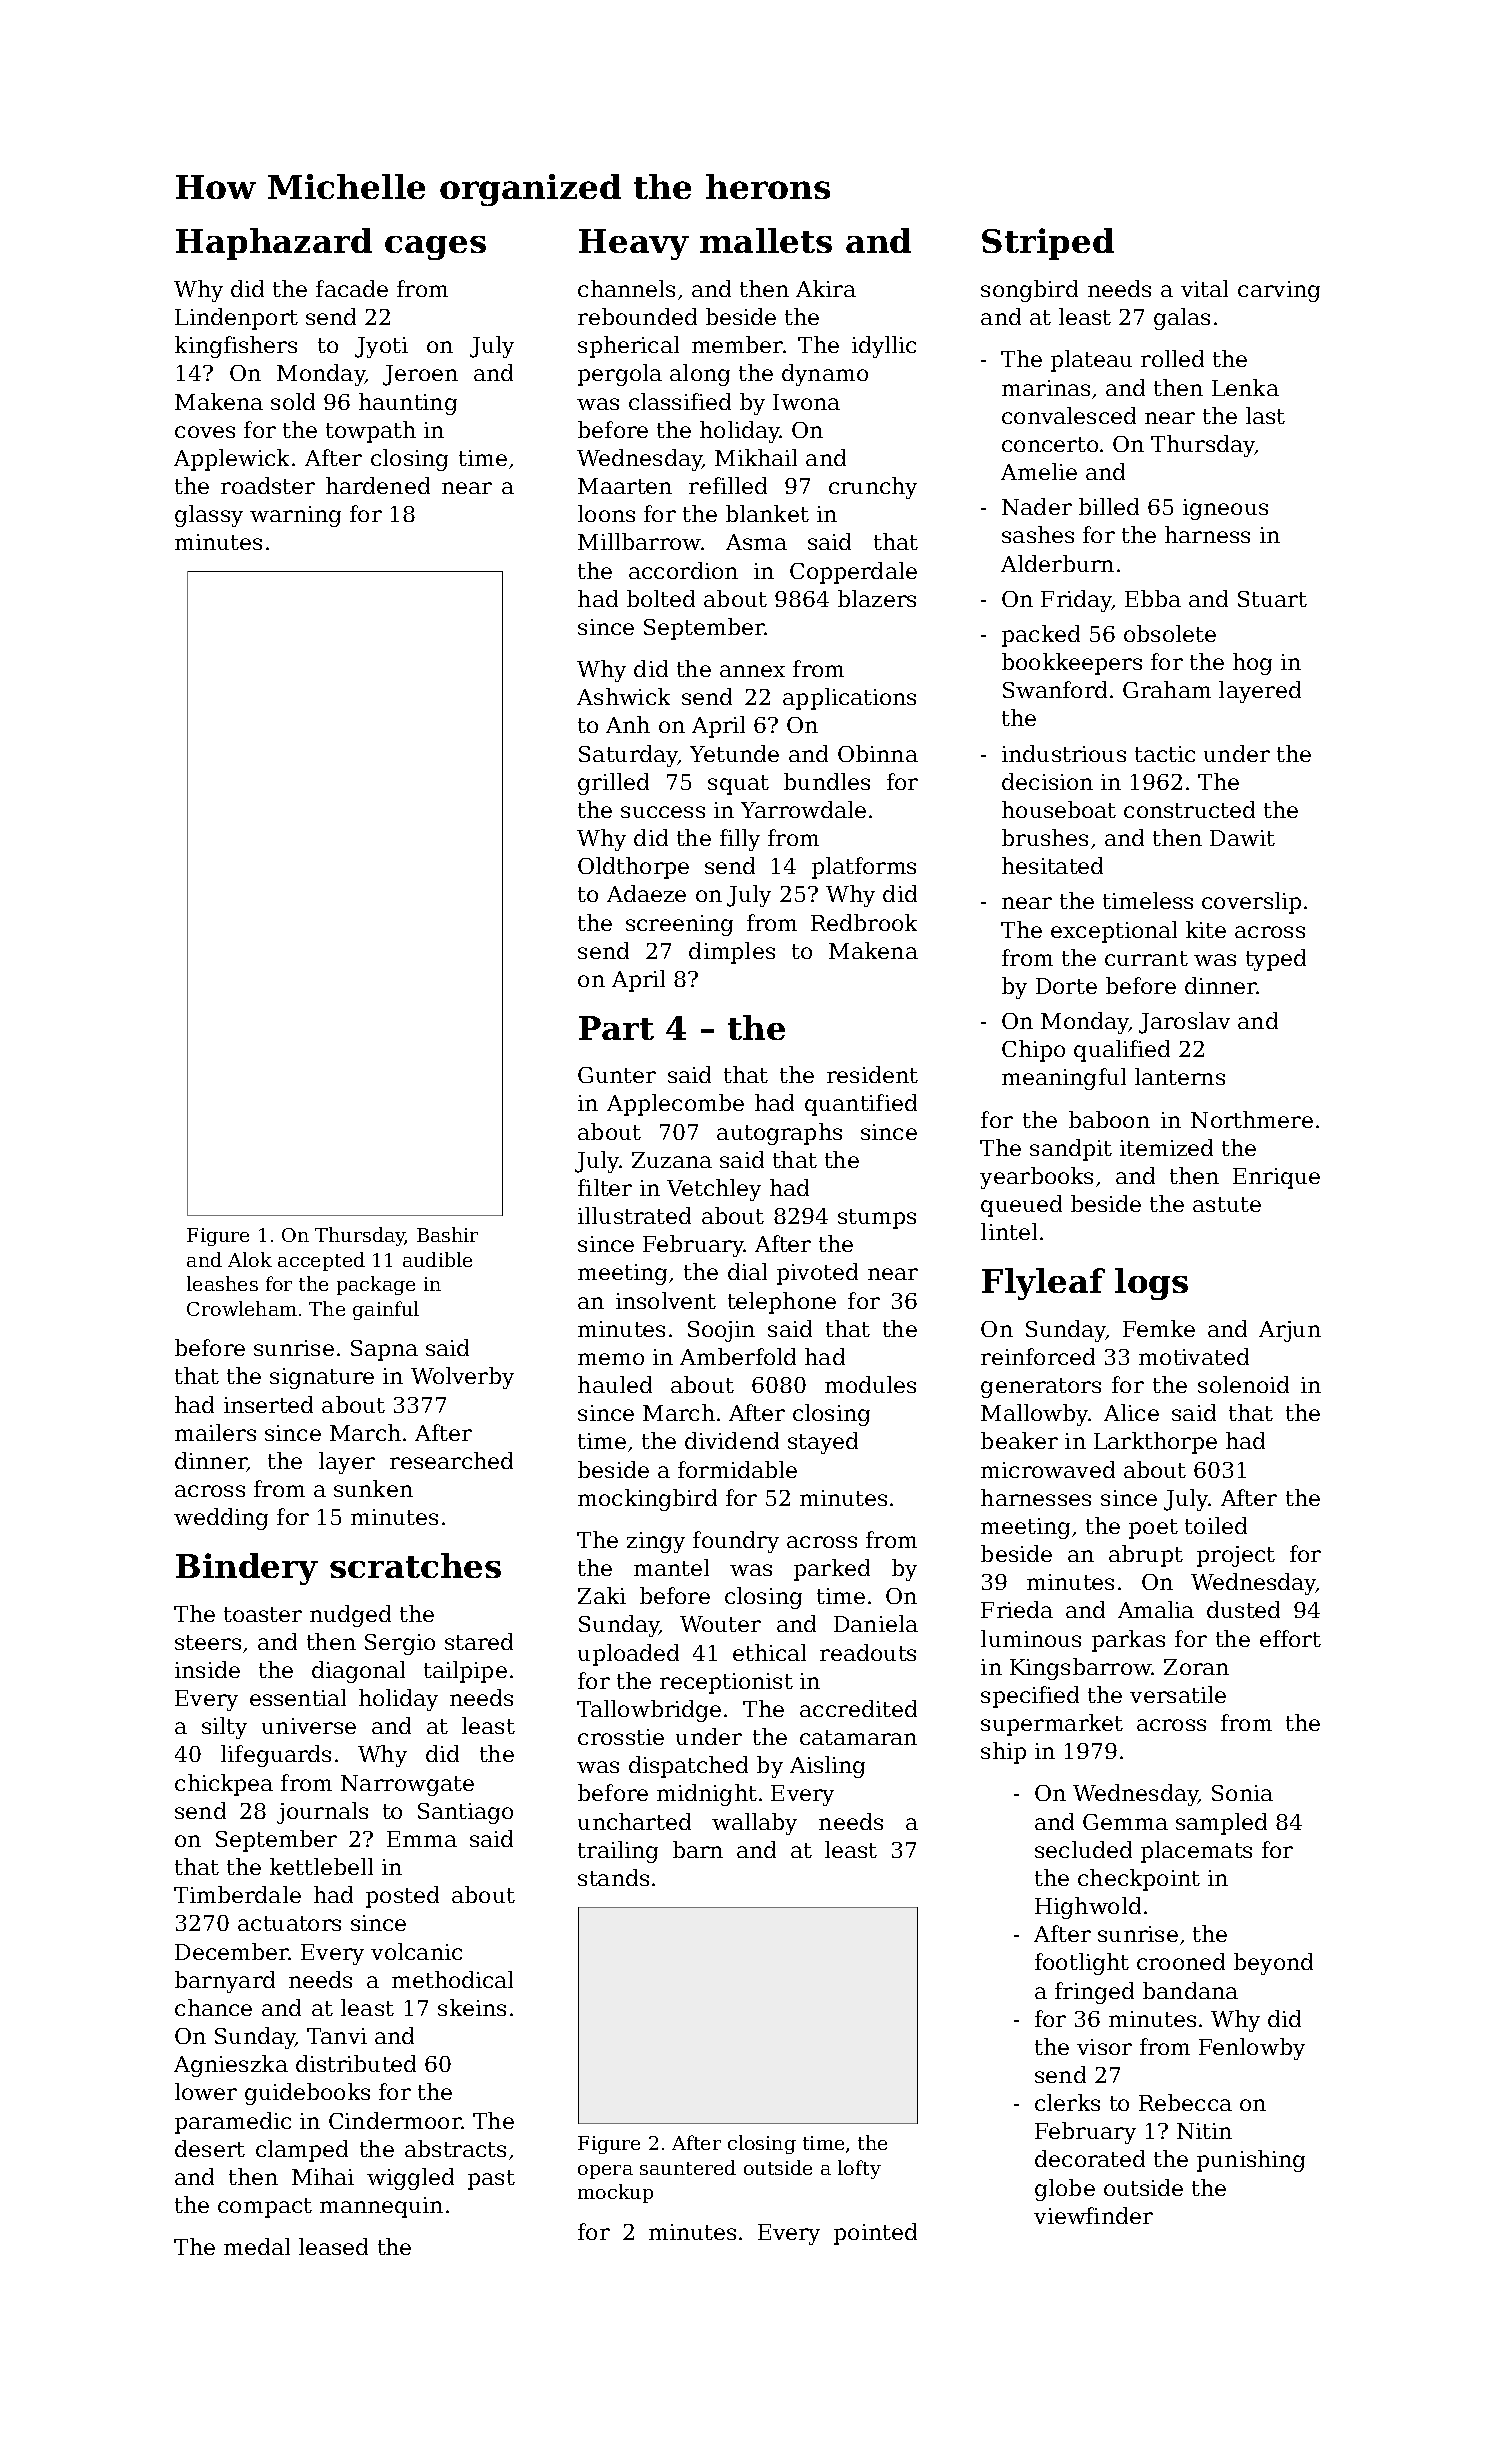 This screenshot has width=1496, height=2464. What do you see at coordinates (1252, 664) in the screenshot?
I see `hog` at bounding box center [1252, 664].
